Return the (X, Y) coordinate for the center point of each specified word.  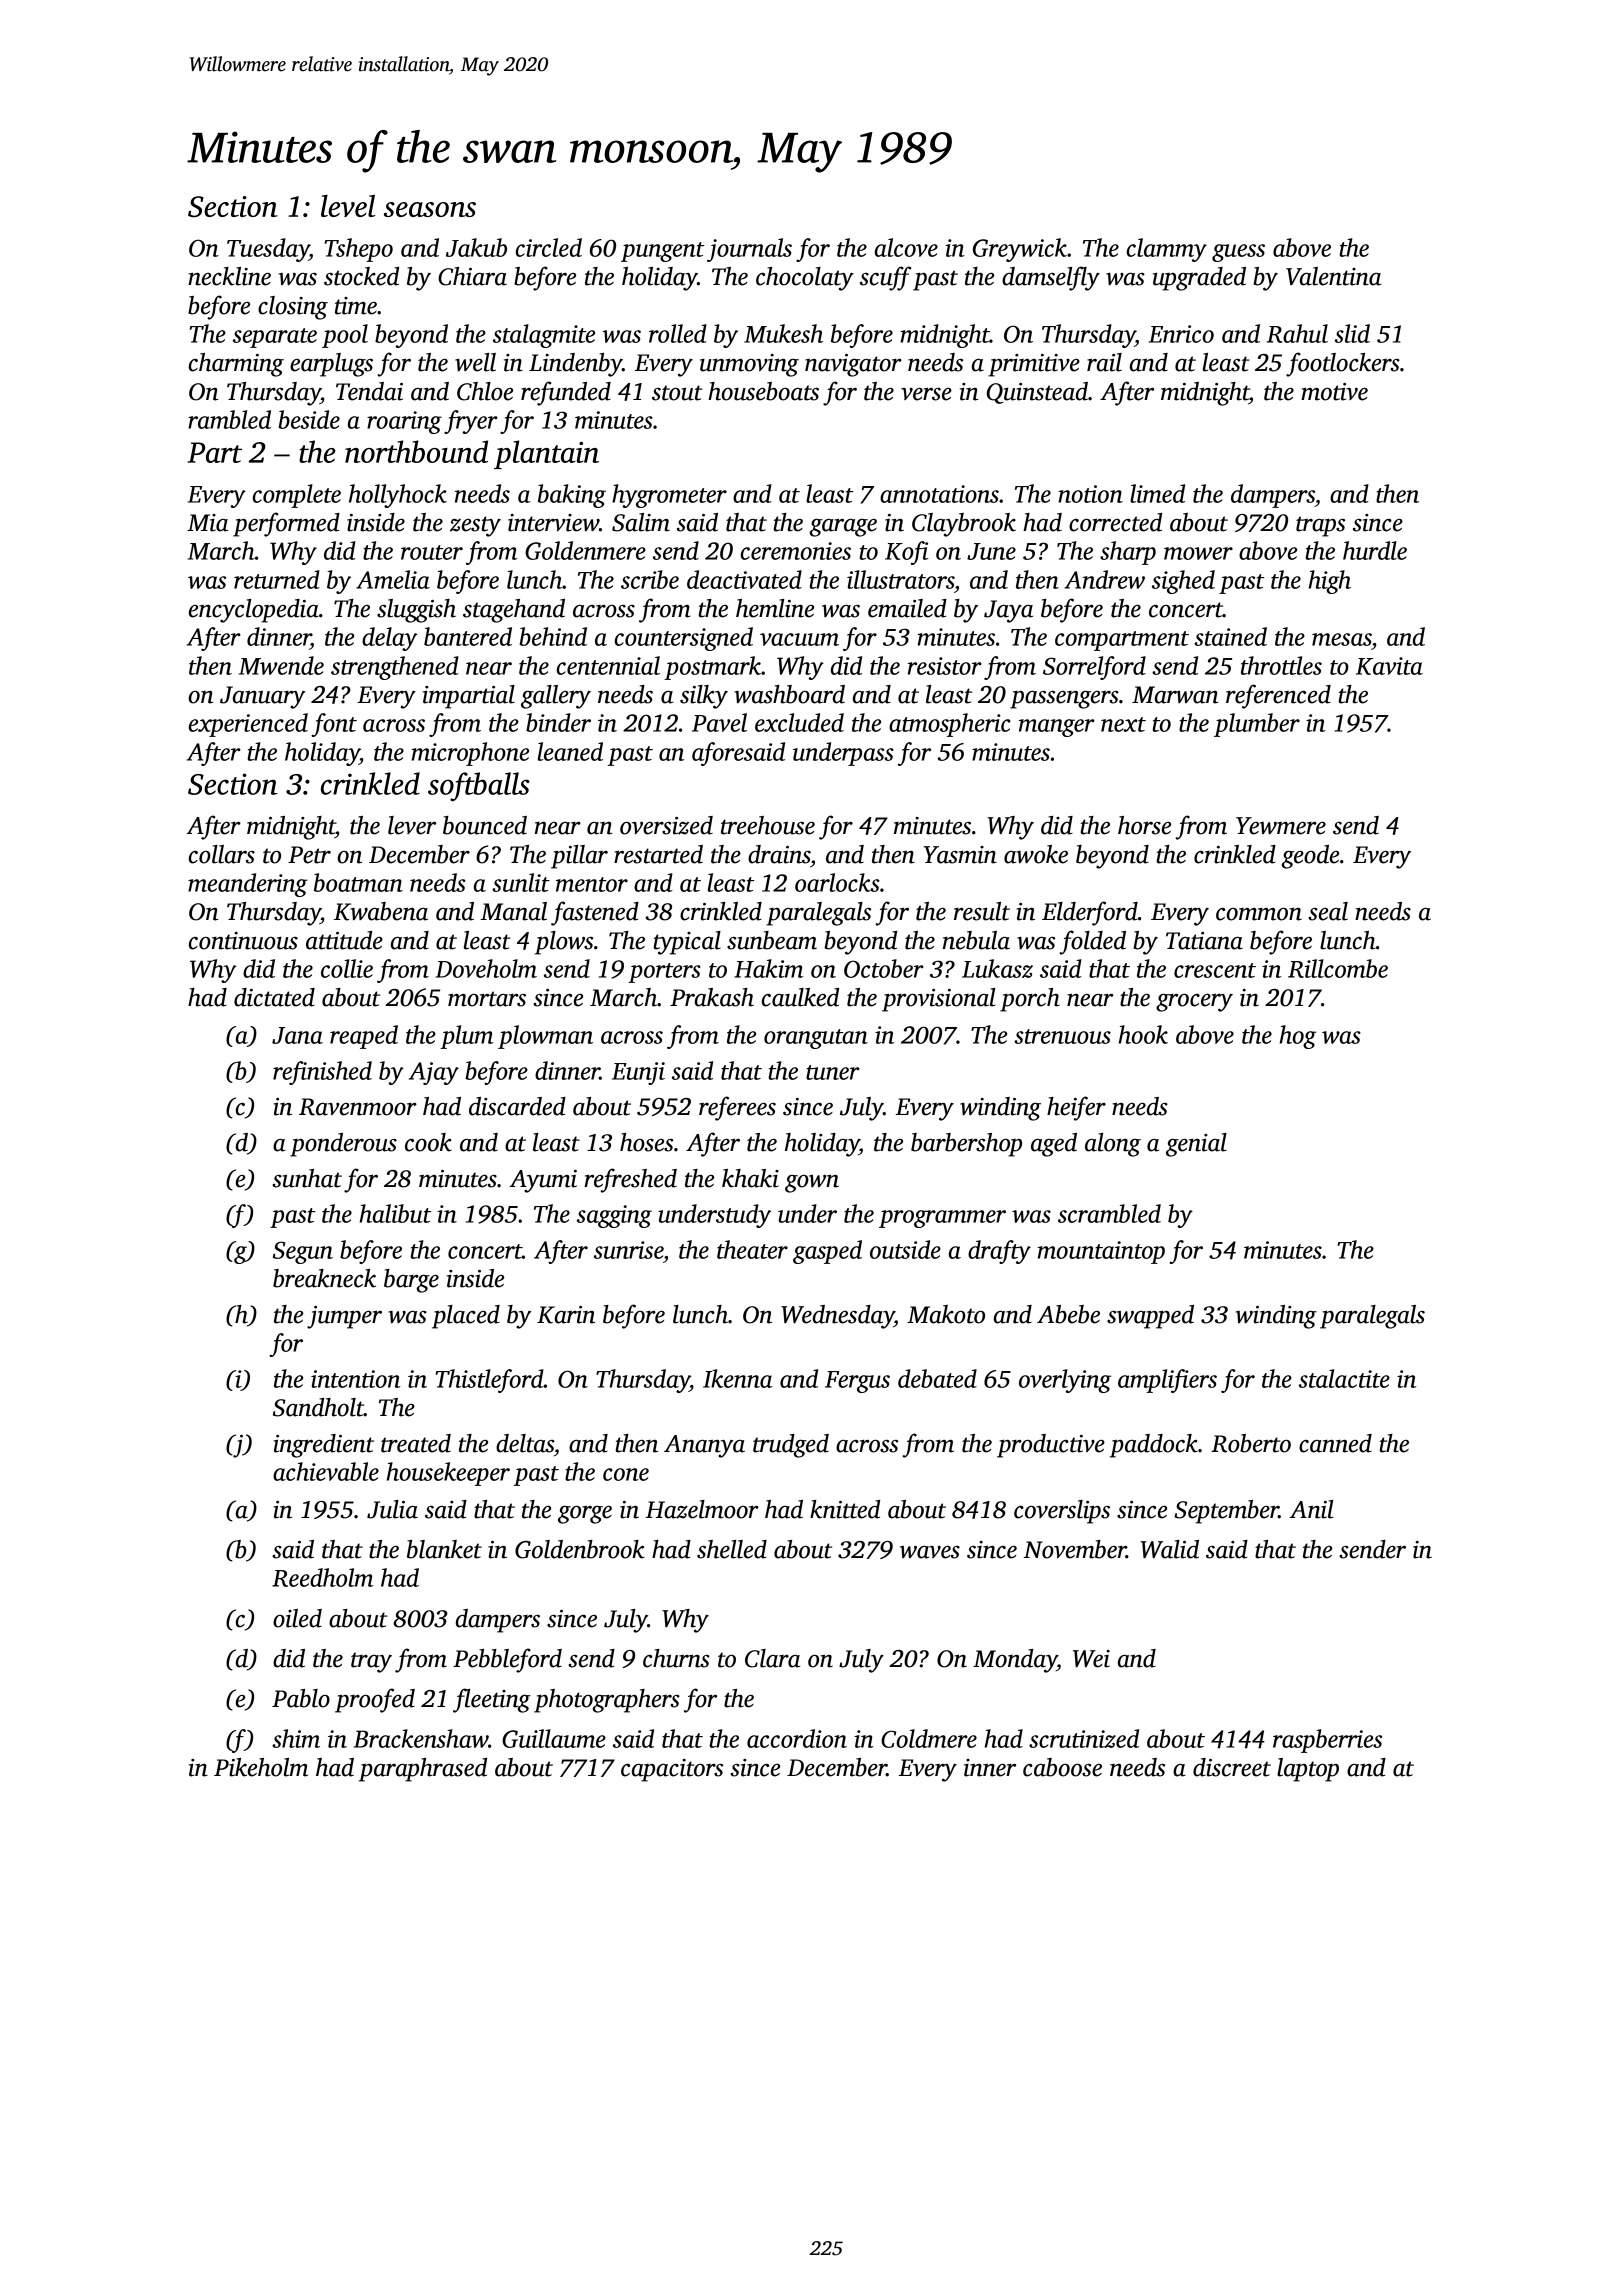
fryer (471, 422)
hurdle (1375, 550)
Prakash (712, 997)
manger (1057, 728)
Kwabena (381, 911)
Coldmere (929, 1738)
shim (296, 1738)
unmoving (749, 365)
